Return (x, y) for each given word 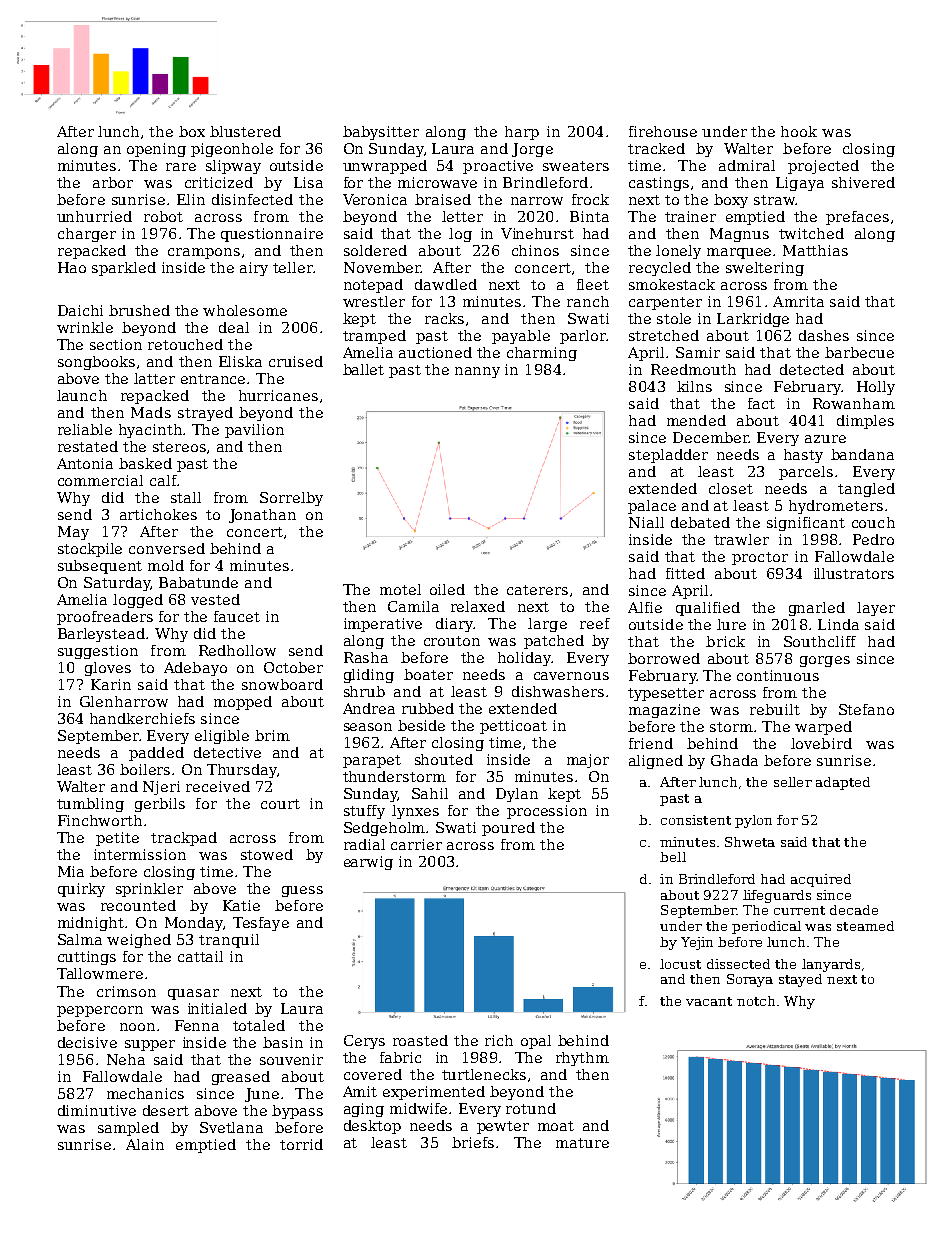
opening (156, 150)
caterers (537, 590)
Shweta (750, 842)
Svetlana (231, 1127)
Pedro (873, 539)
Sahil (430, 793)
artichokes (158, 514)
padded (156, 754)
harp (522, 133)
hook (799, 131)
